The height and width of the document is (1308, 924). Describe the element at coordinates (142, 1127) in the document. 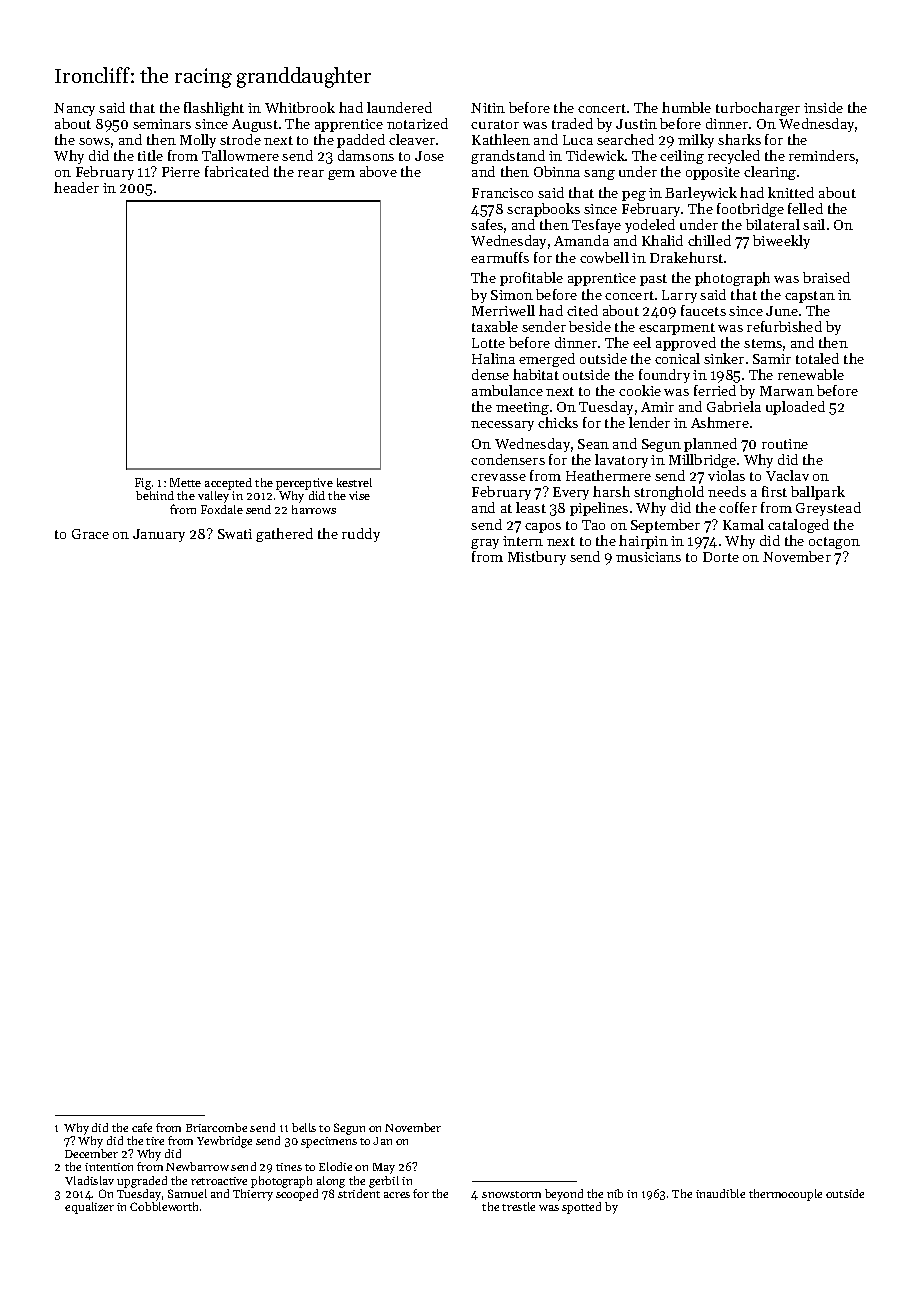

I see `cafe` at that location.
